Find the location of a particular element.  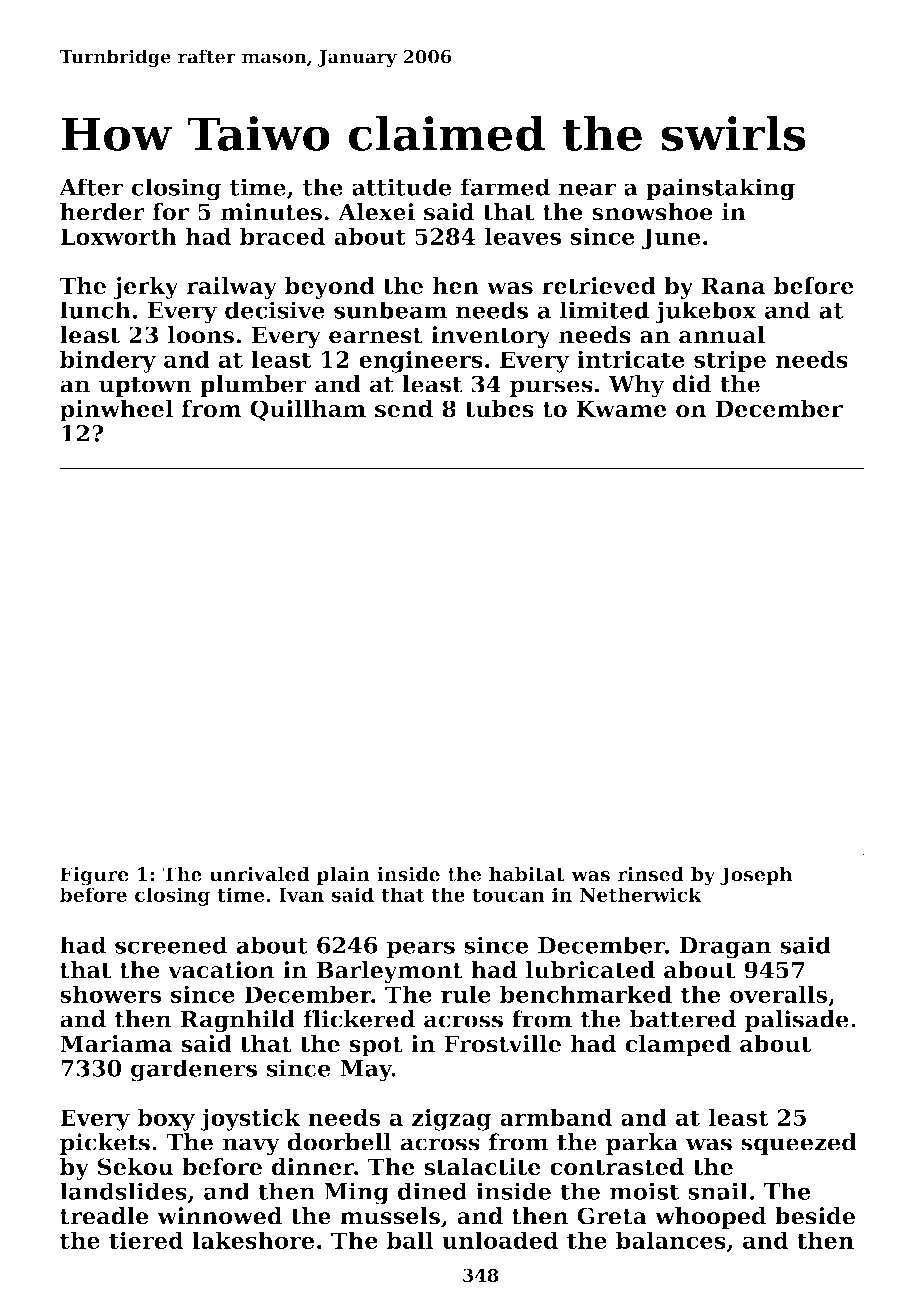

near is located at coordinates (587, 189).
